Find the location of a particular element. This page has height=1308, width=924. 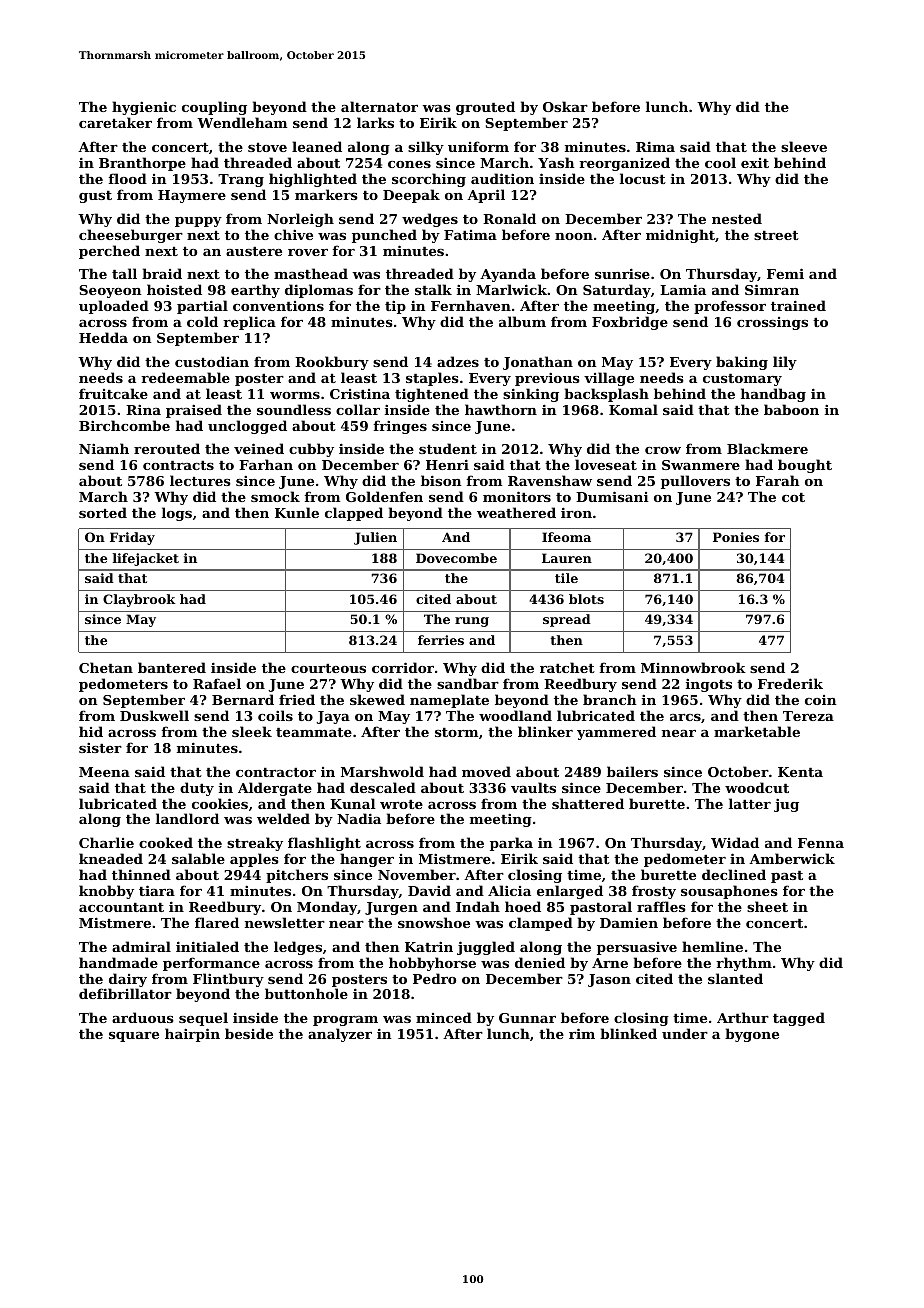

Meena is located at coordinates (104, 772).
